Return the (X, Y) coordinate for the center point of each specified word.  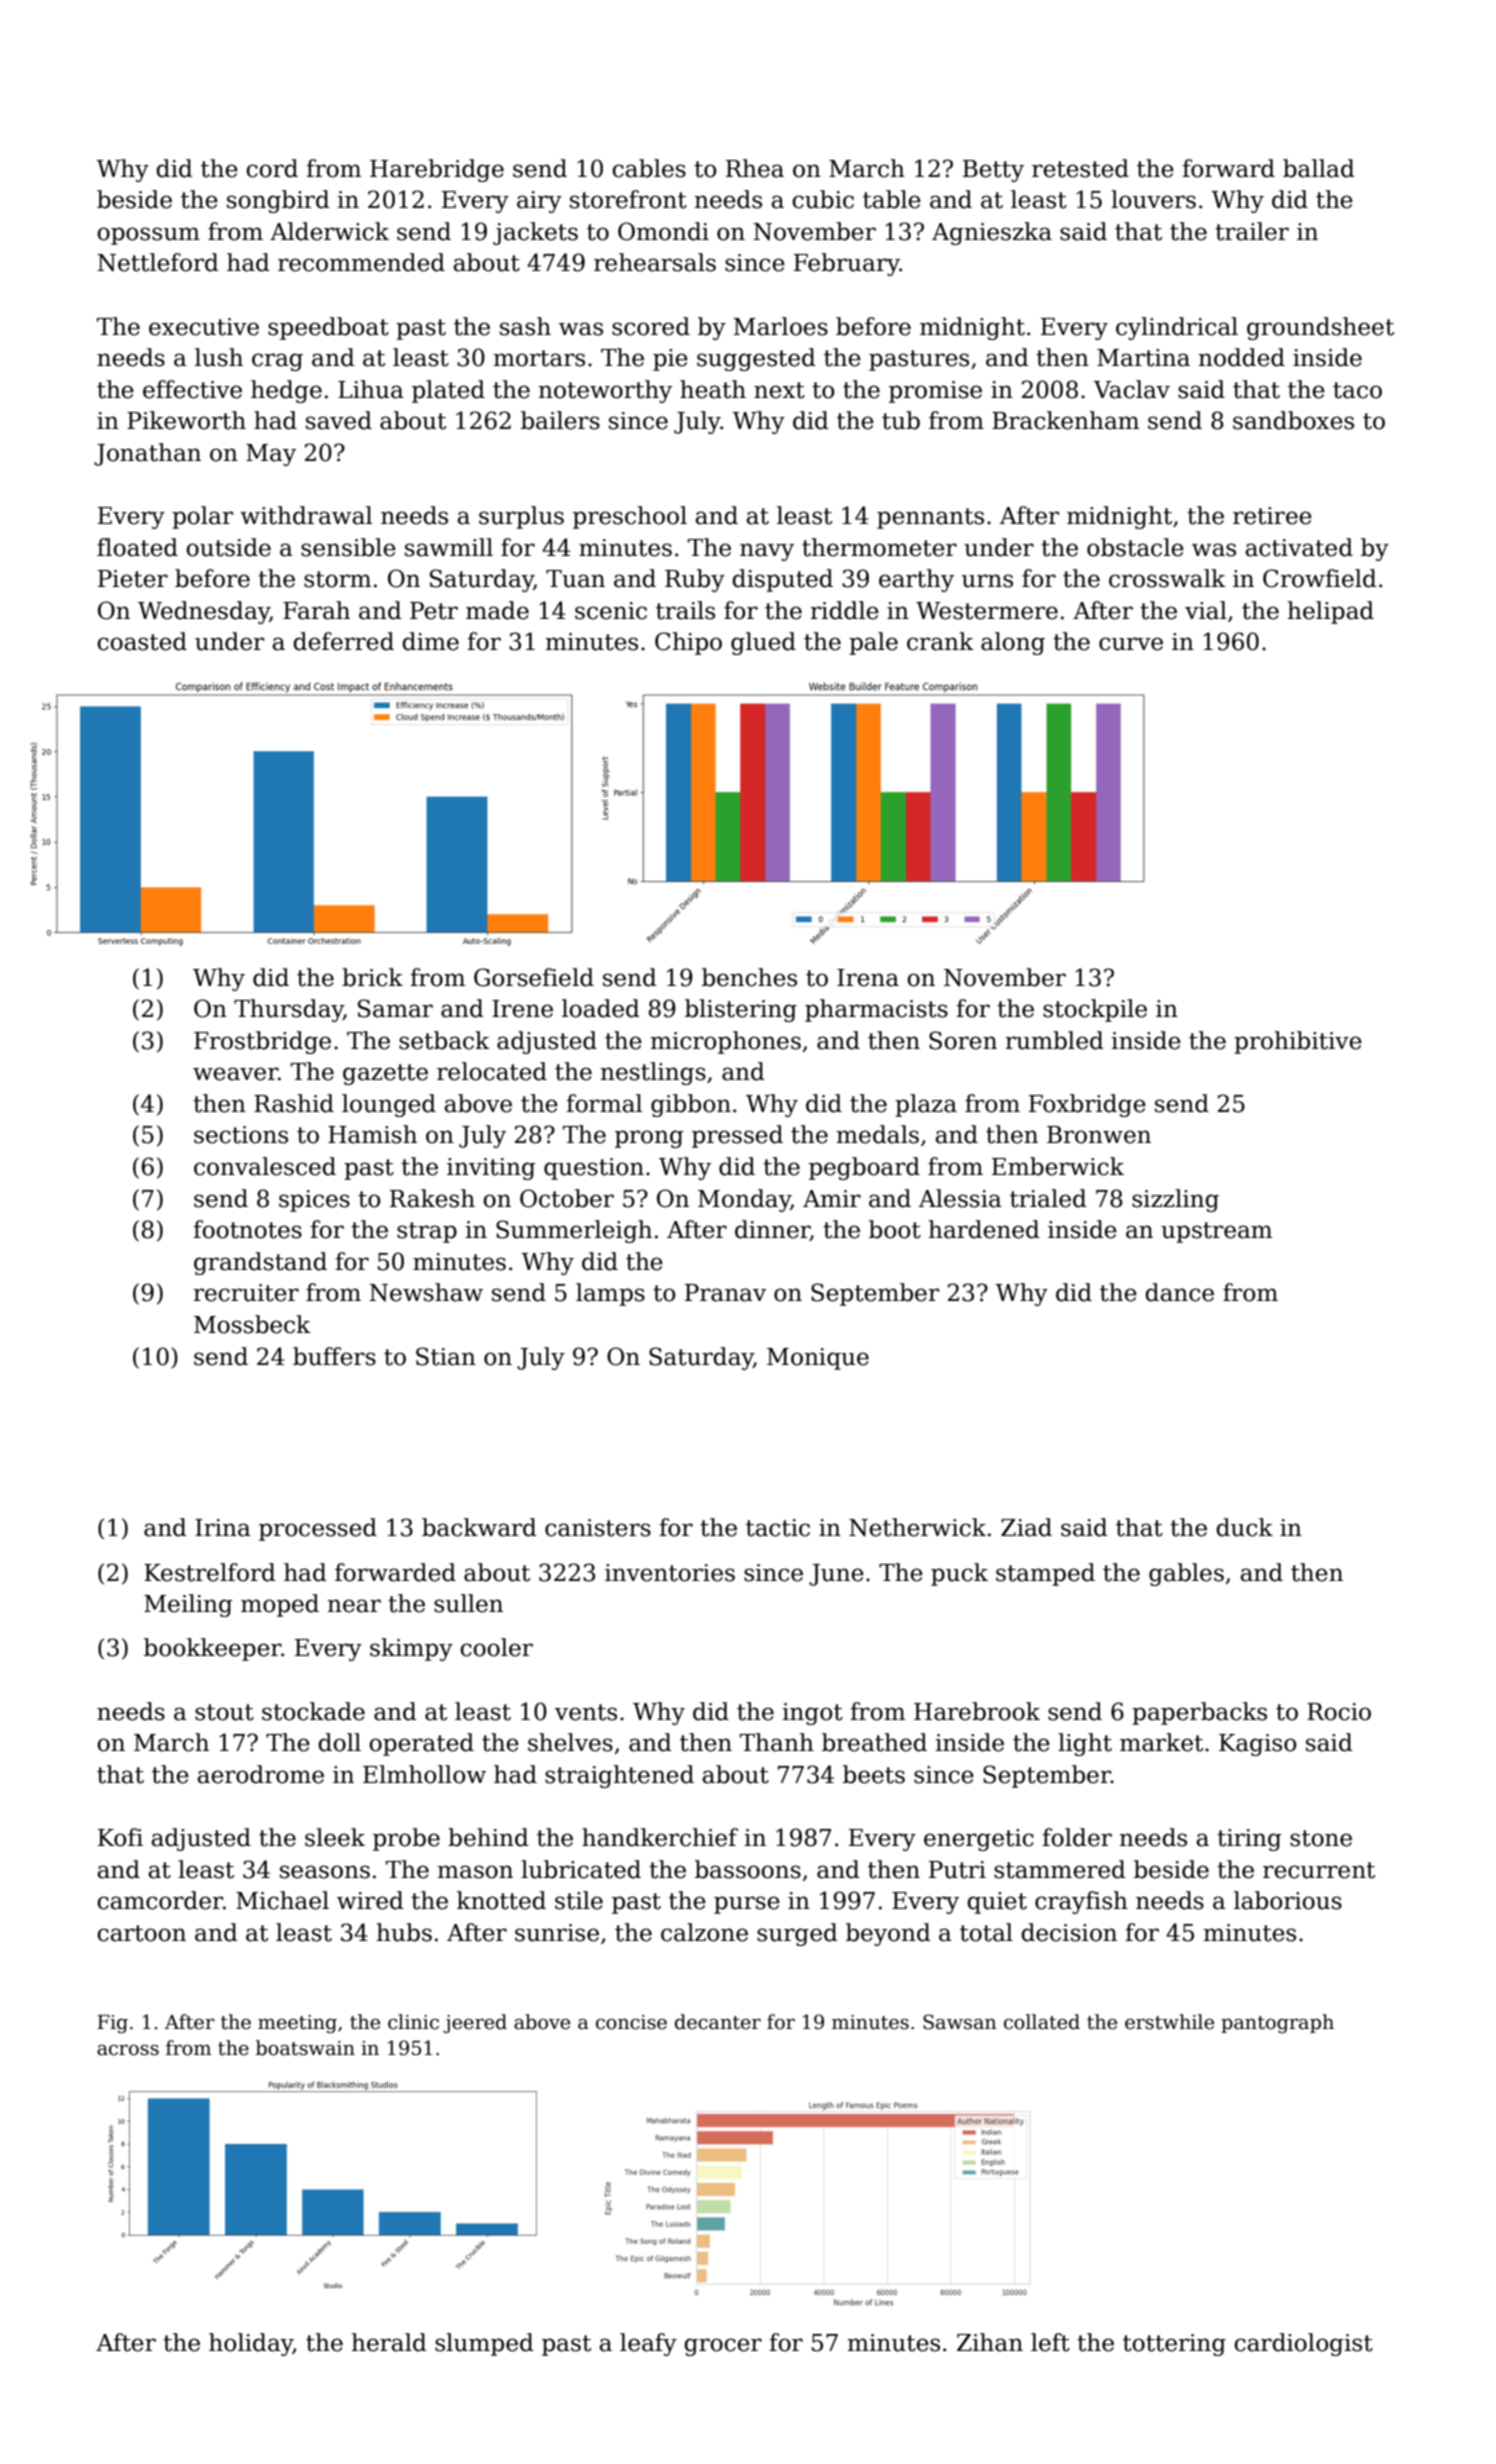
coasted (142, 641)
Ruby (695, 580)
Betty (993, 171)
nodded (1242, 357)
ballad (1319, 168)
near (354, 1606)
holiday (251, 2344)
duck (1244, 1527)
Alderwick (329, 231)
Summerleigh (574, 1231)
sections (241, 1135)
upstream (1216, 1232)
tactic (778, 1528)
